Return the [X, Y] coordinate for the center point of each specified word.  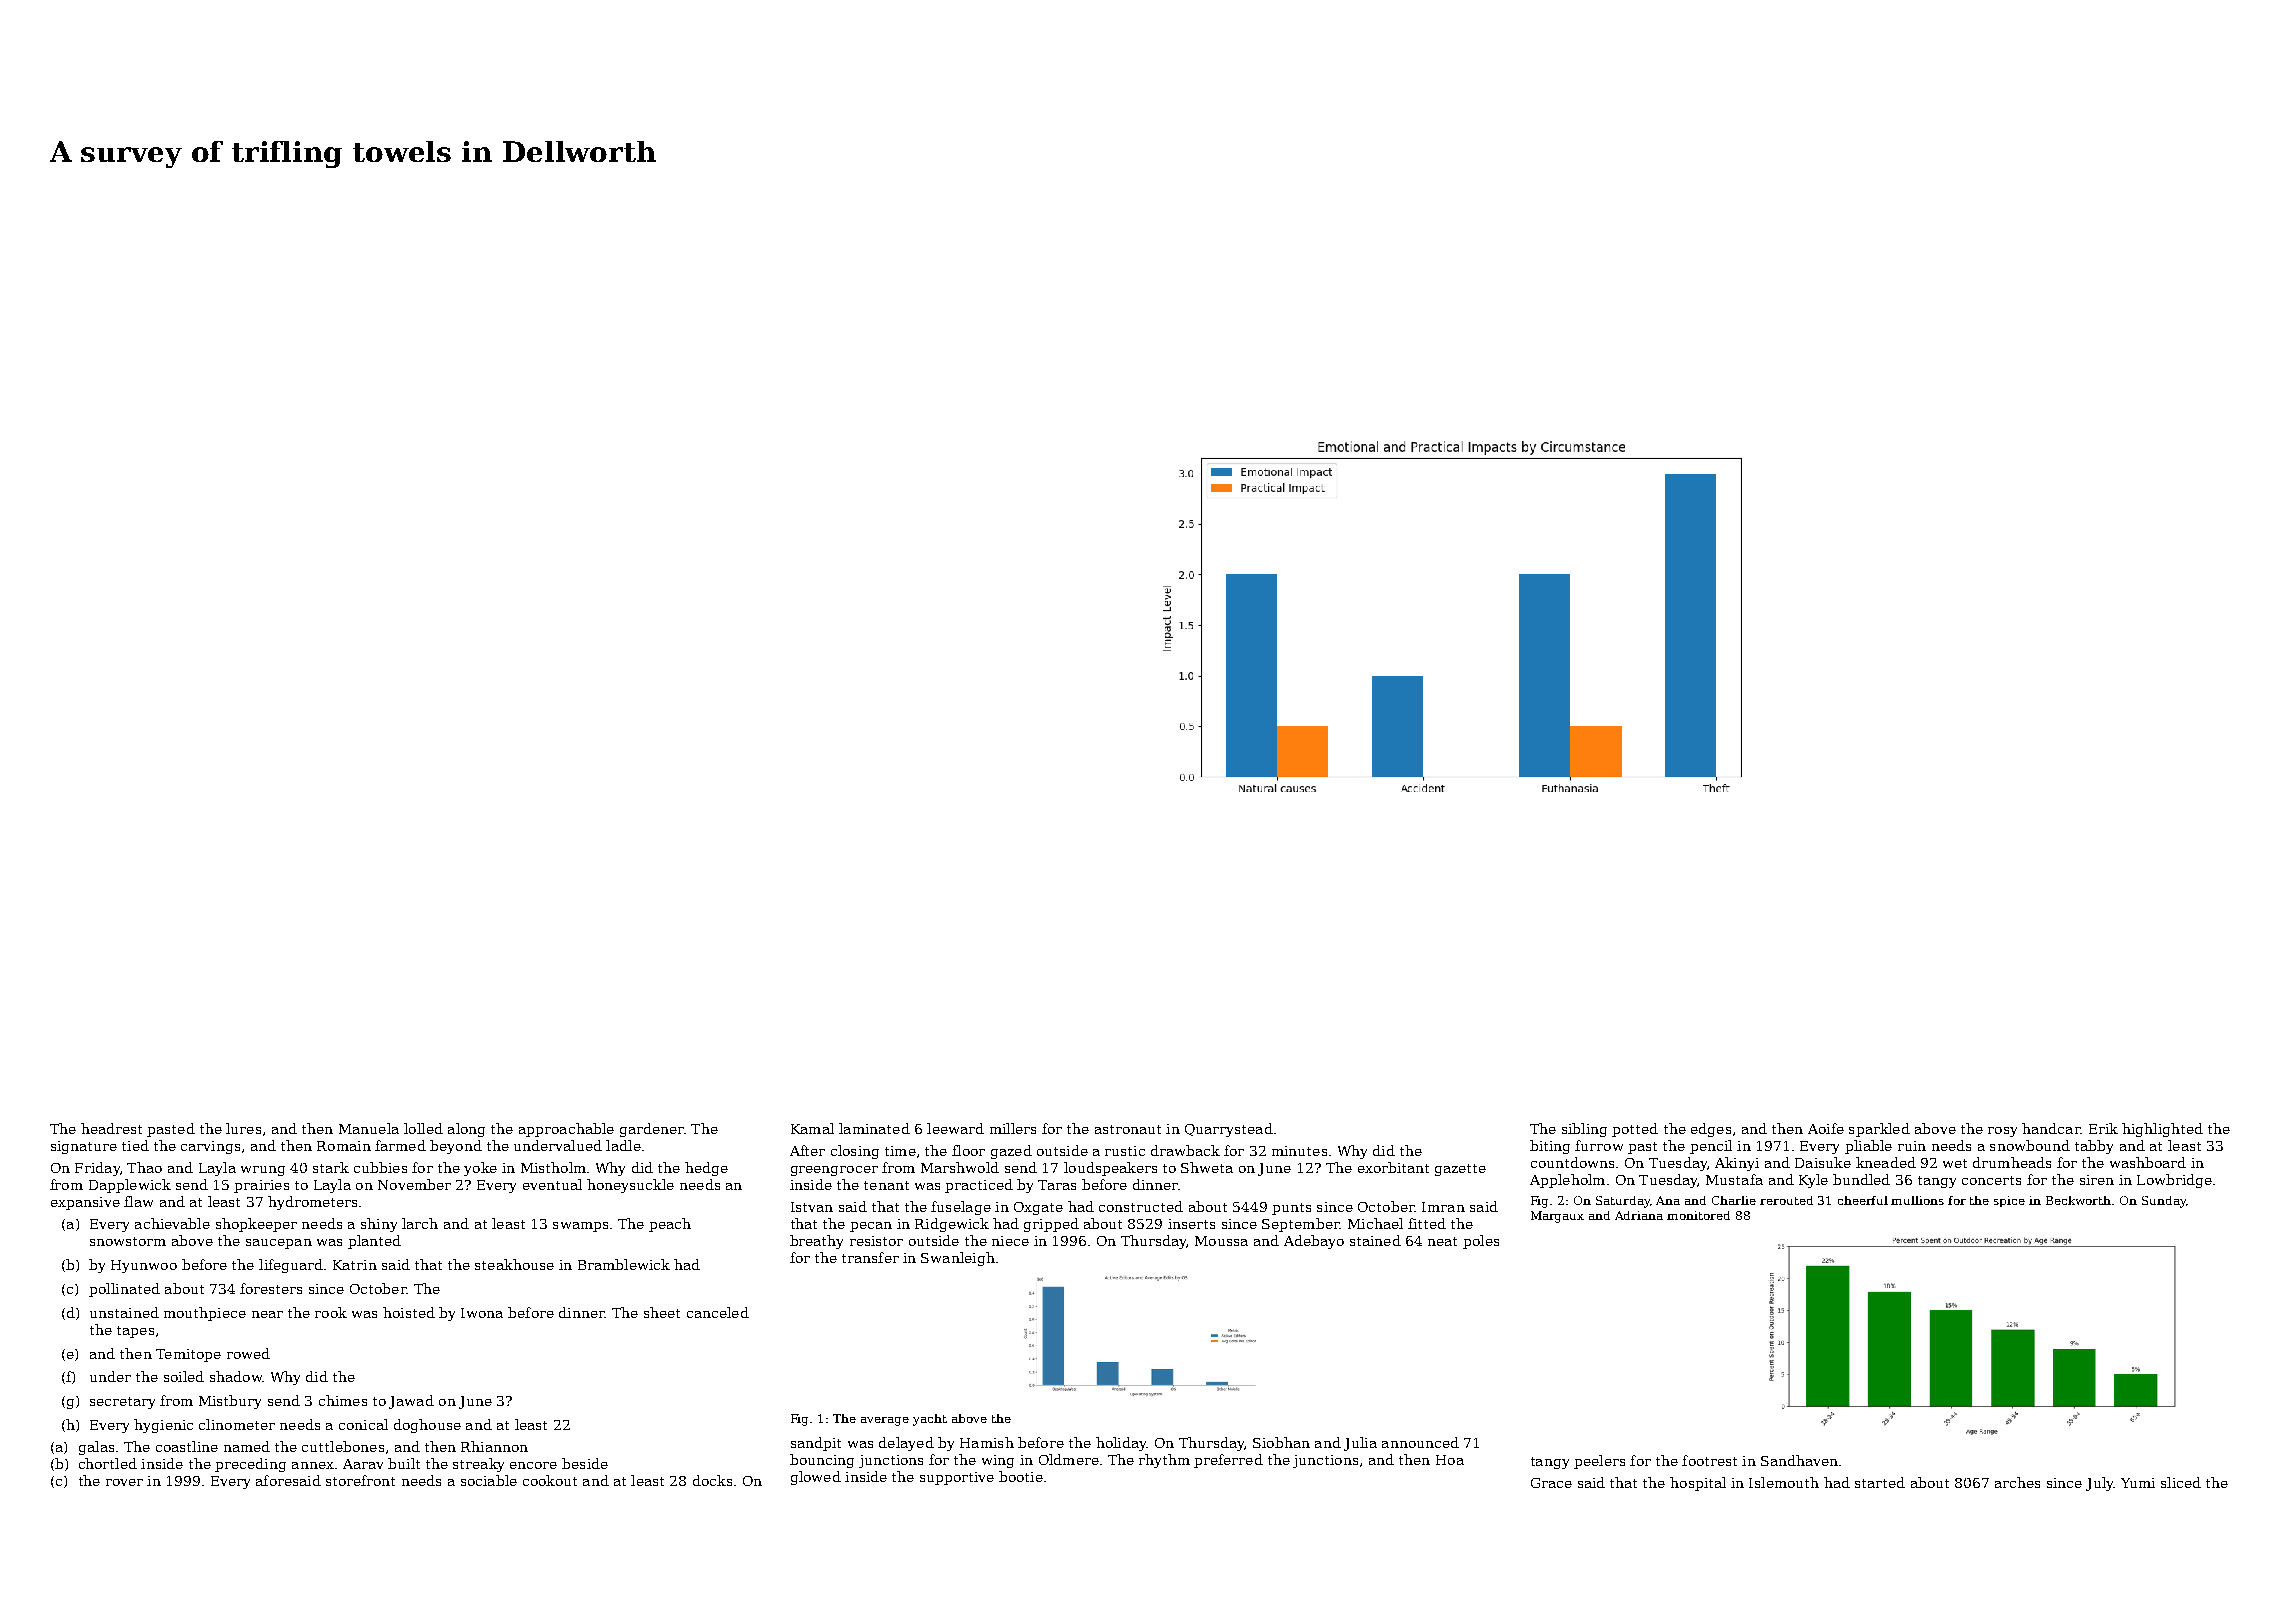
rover [124, 1482]
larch [420, 1223]
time [900, 1151]
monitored [1698, 1215]
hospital [1698, 1484]
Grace [1551, 1483]
